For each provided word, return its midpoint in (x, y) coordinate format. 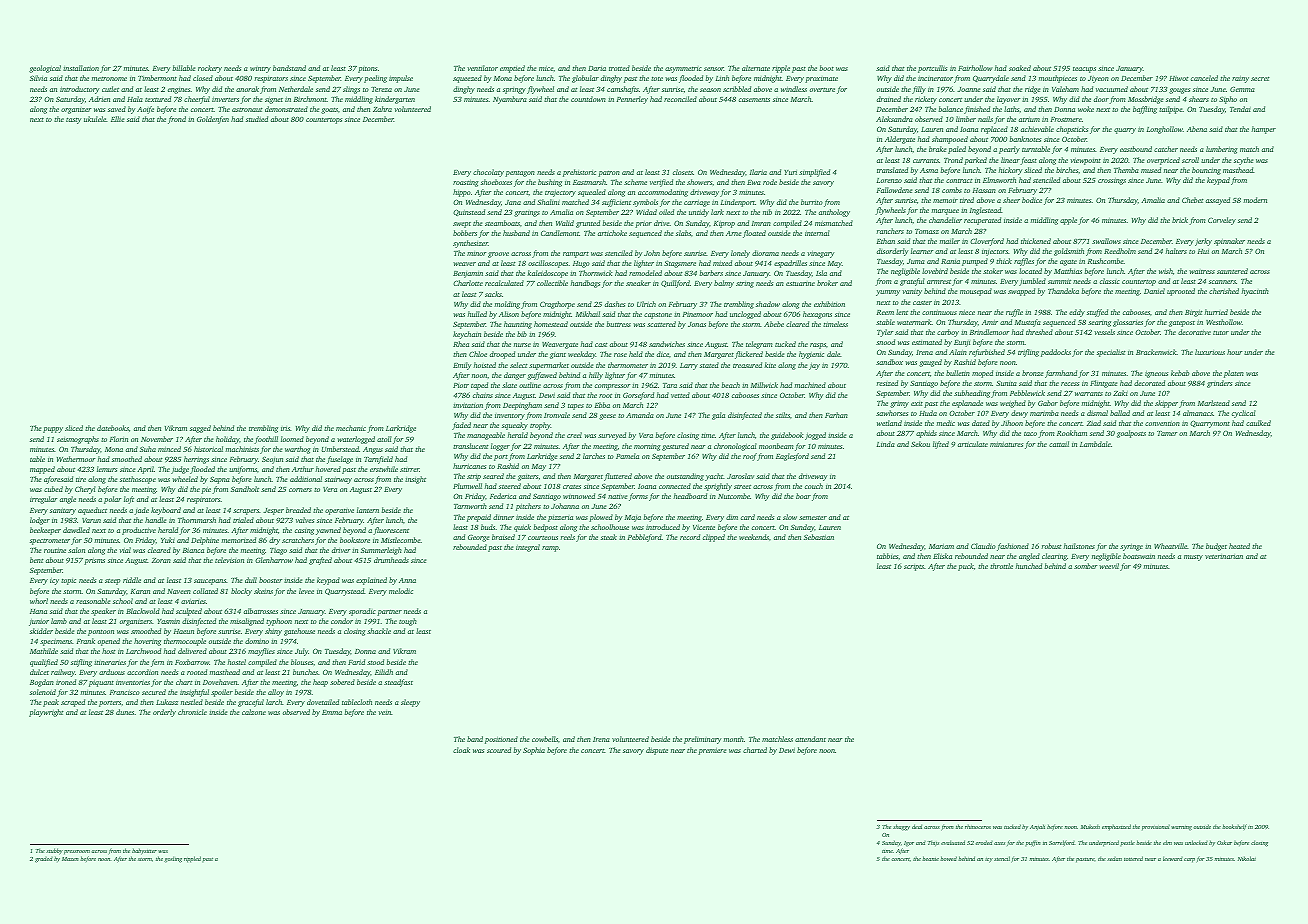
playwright (46, 713)
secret (1260, 79)
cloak (461, 750)
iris (285, 428)
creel (574, 435)
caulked (1258, 423)
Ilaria (758, 172)
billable (184, 68)
